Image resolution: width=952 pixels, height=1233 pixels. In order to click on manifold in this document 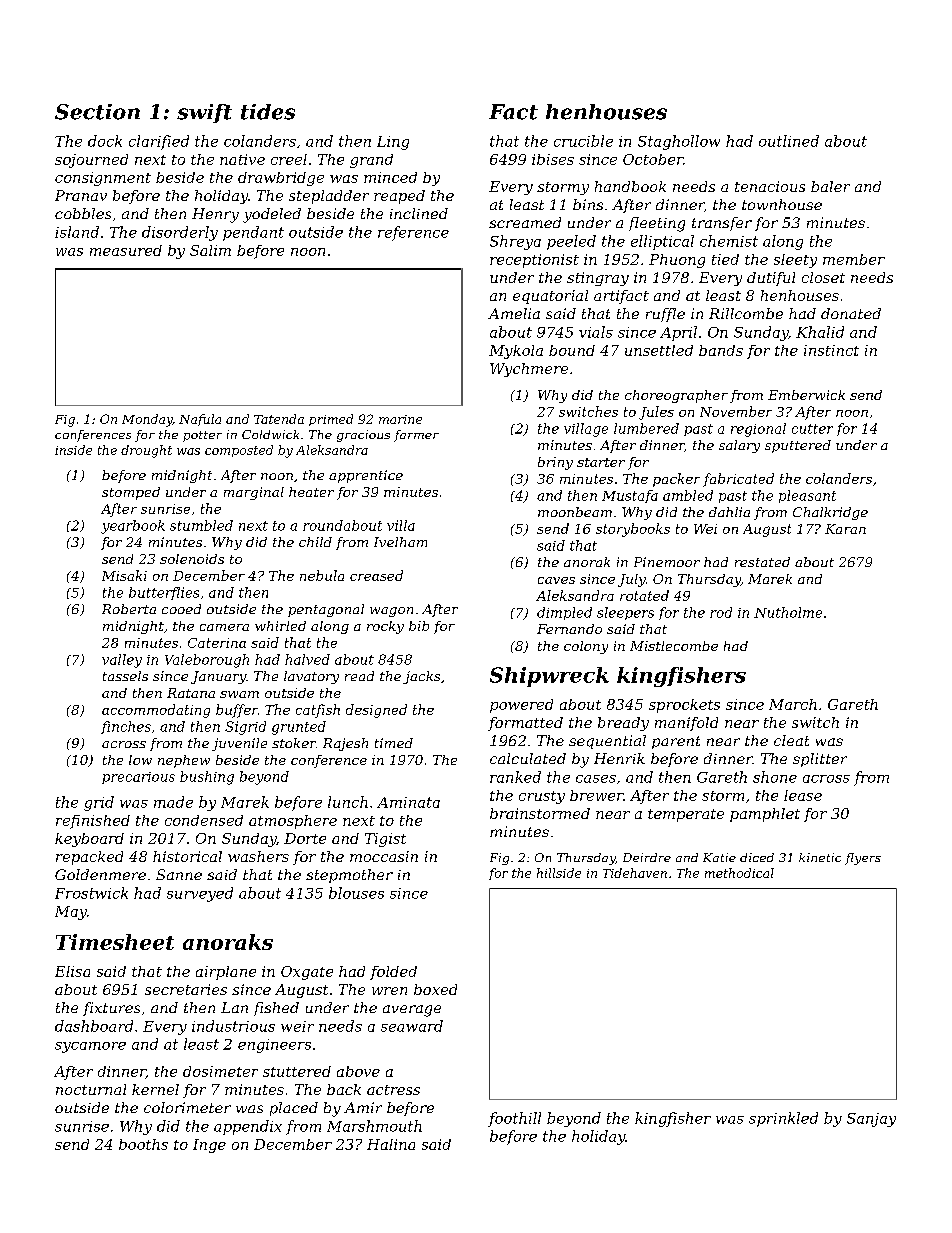, I will do `click(686, 724)`.
